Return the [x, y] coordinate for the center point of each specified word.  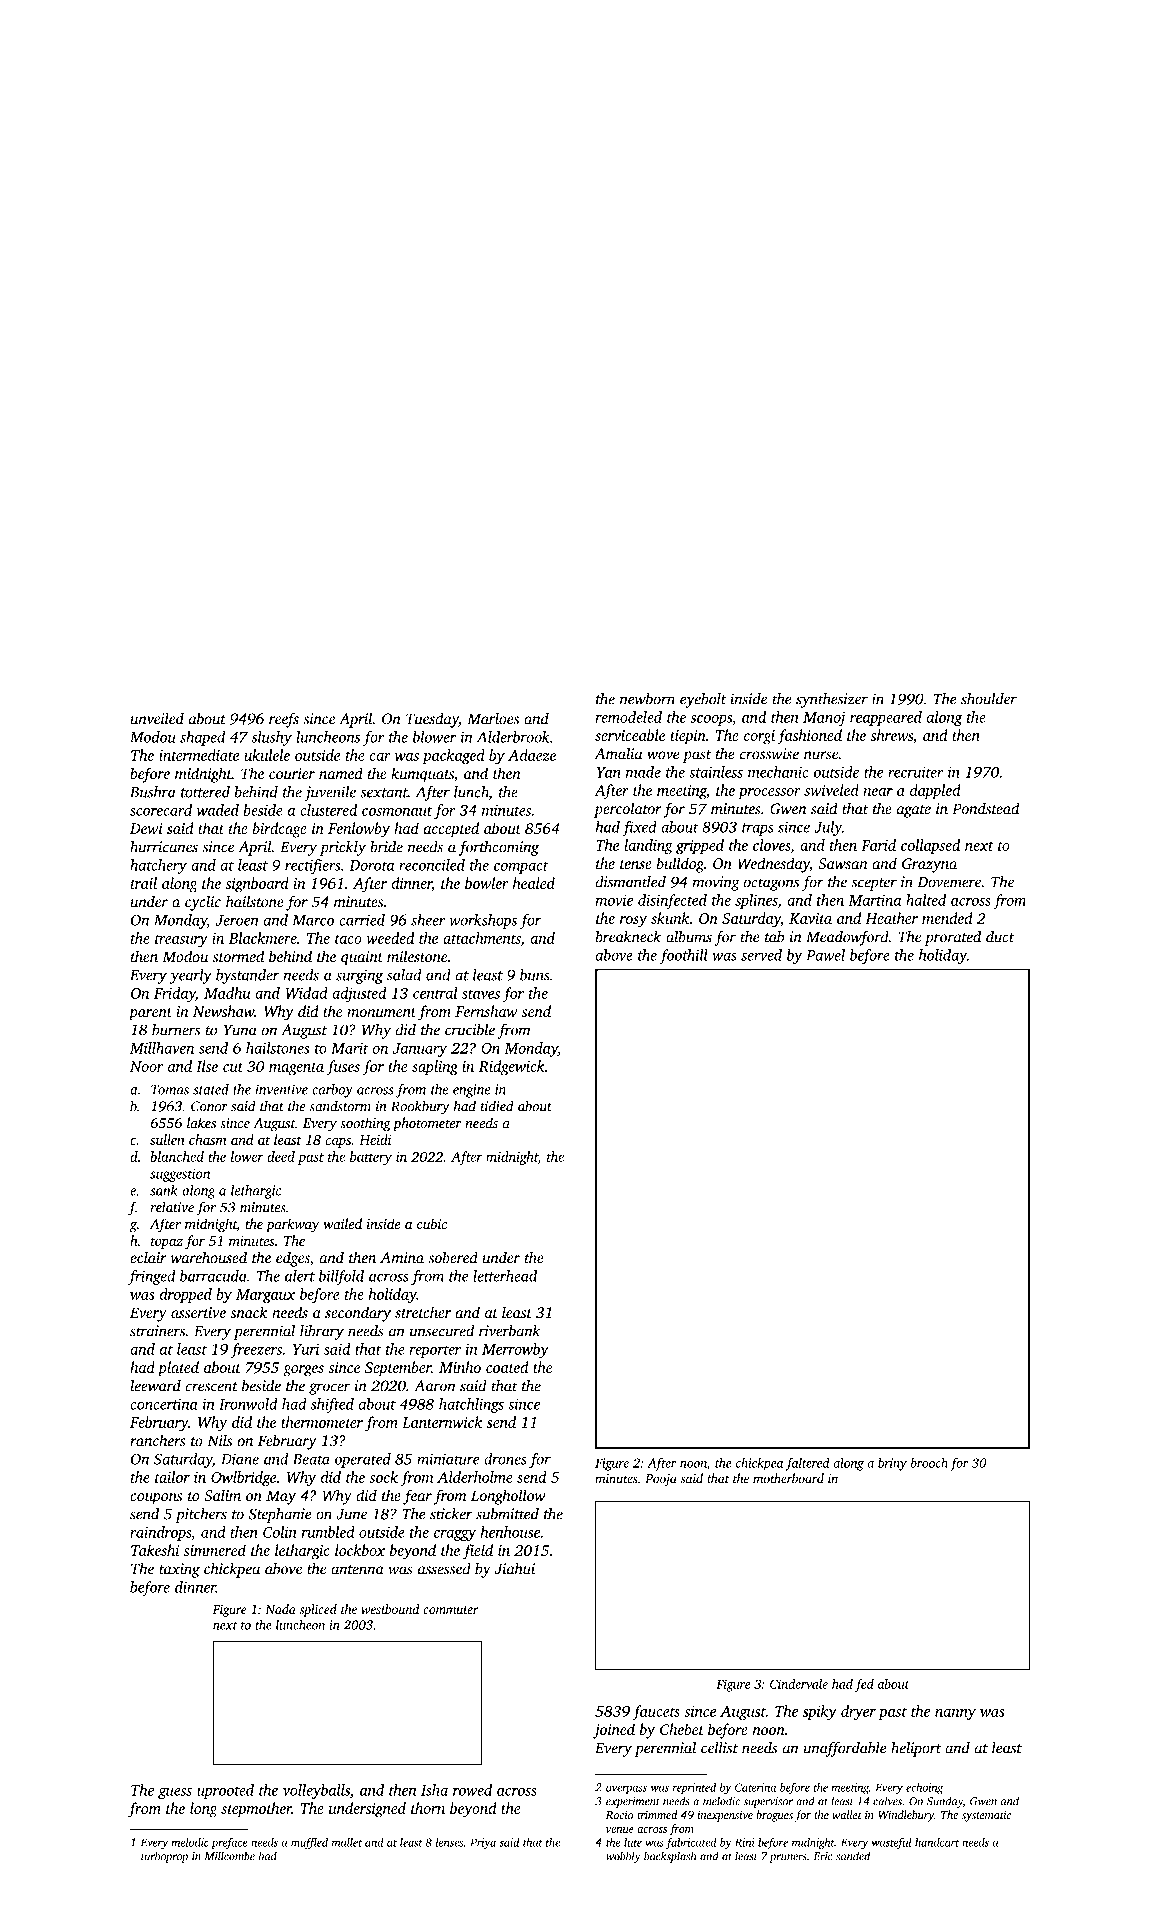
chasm [208, 1139]
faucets [656, 1712]
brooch [929, 1463]
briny [892, 1464]
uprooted [225, 1791]
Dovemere [949, 882]
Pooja [661, 1480]
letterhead [505, 1276]
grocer [329, 1389]
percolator [628, 810]
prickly [343, 848]
